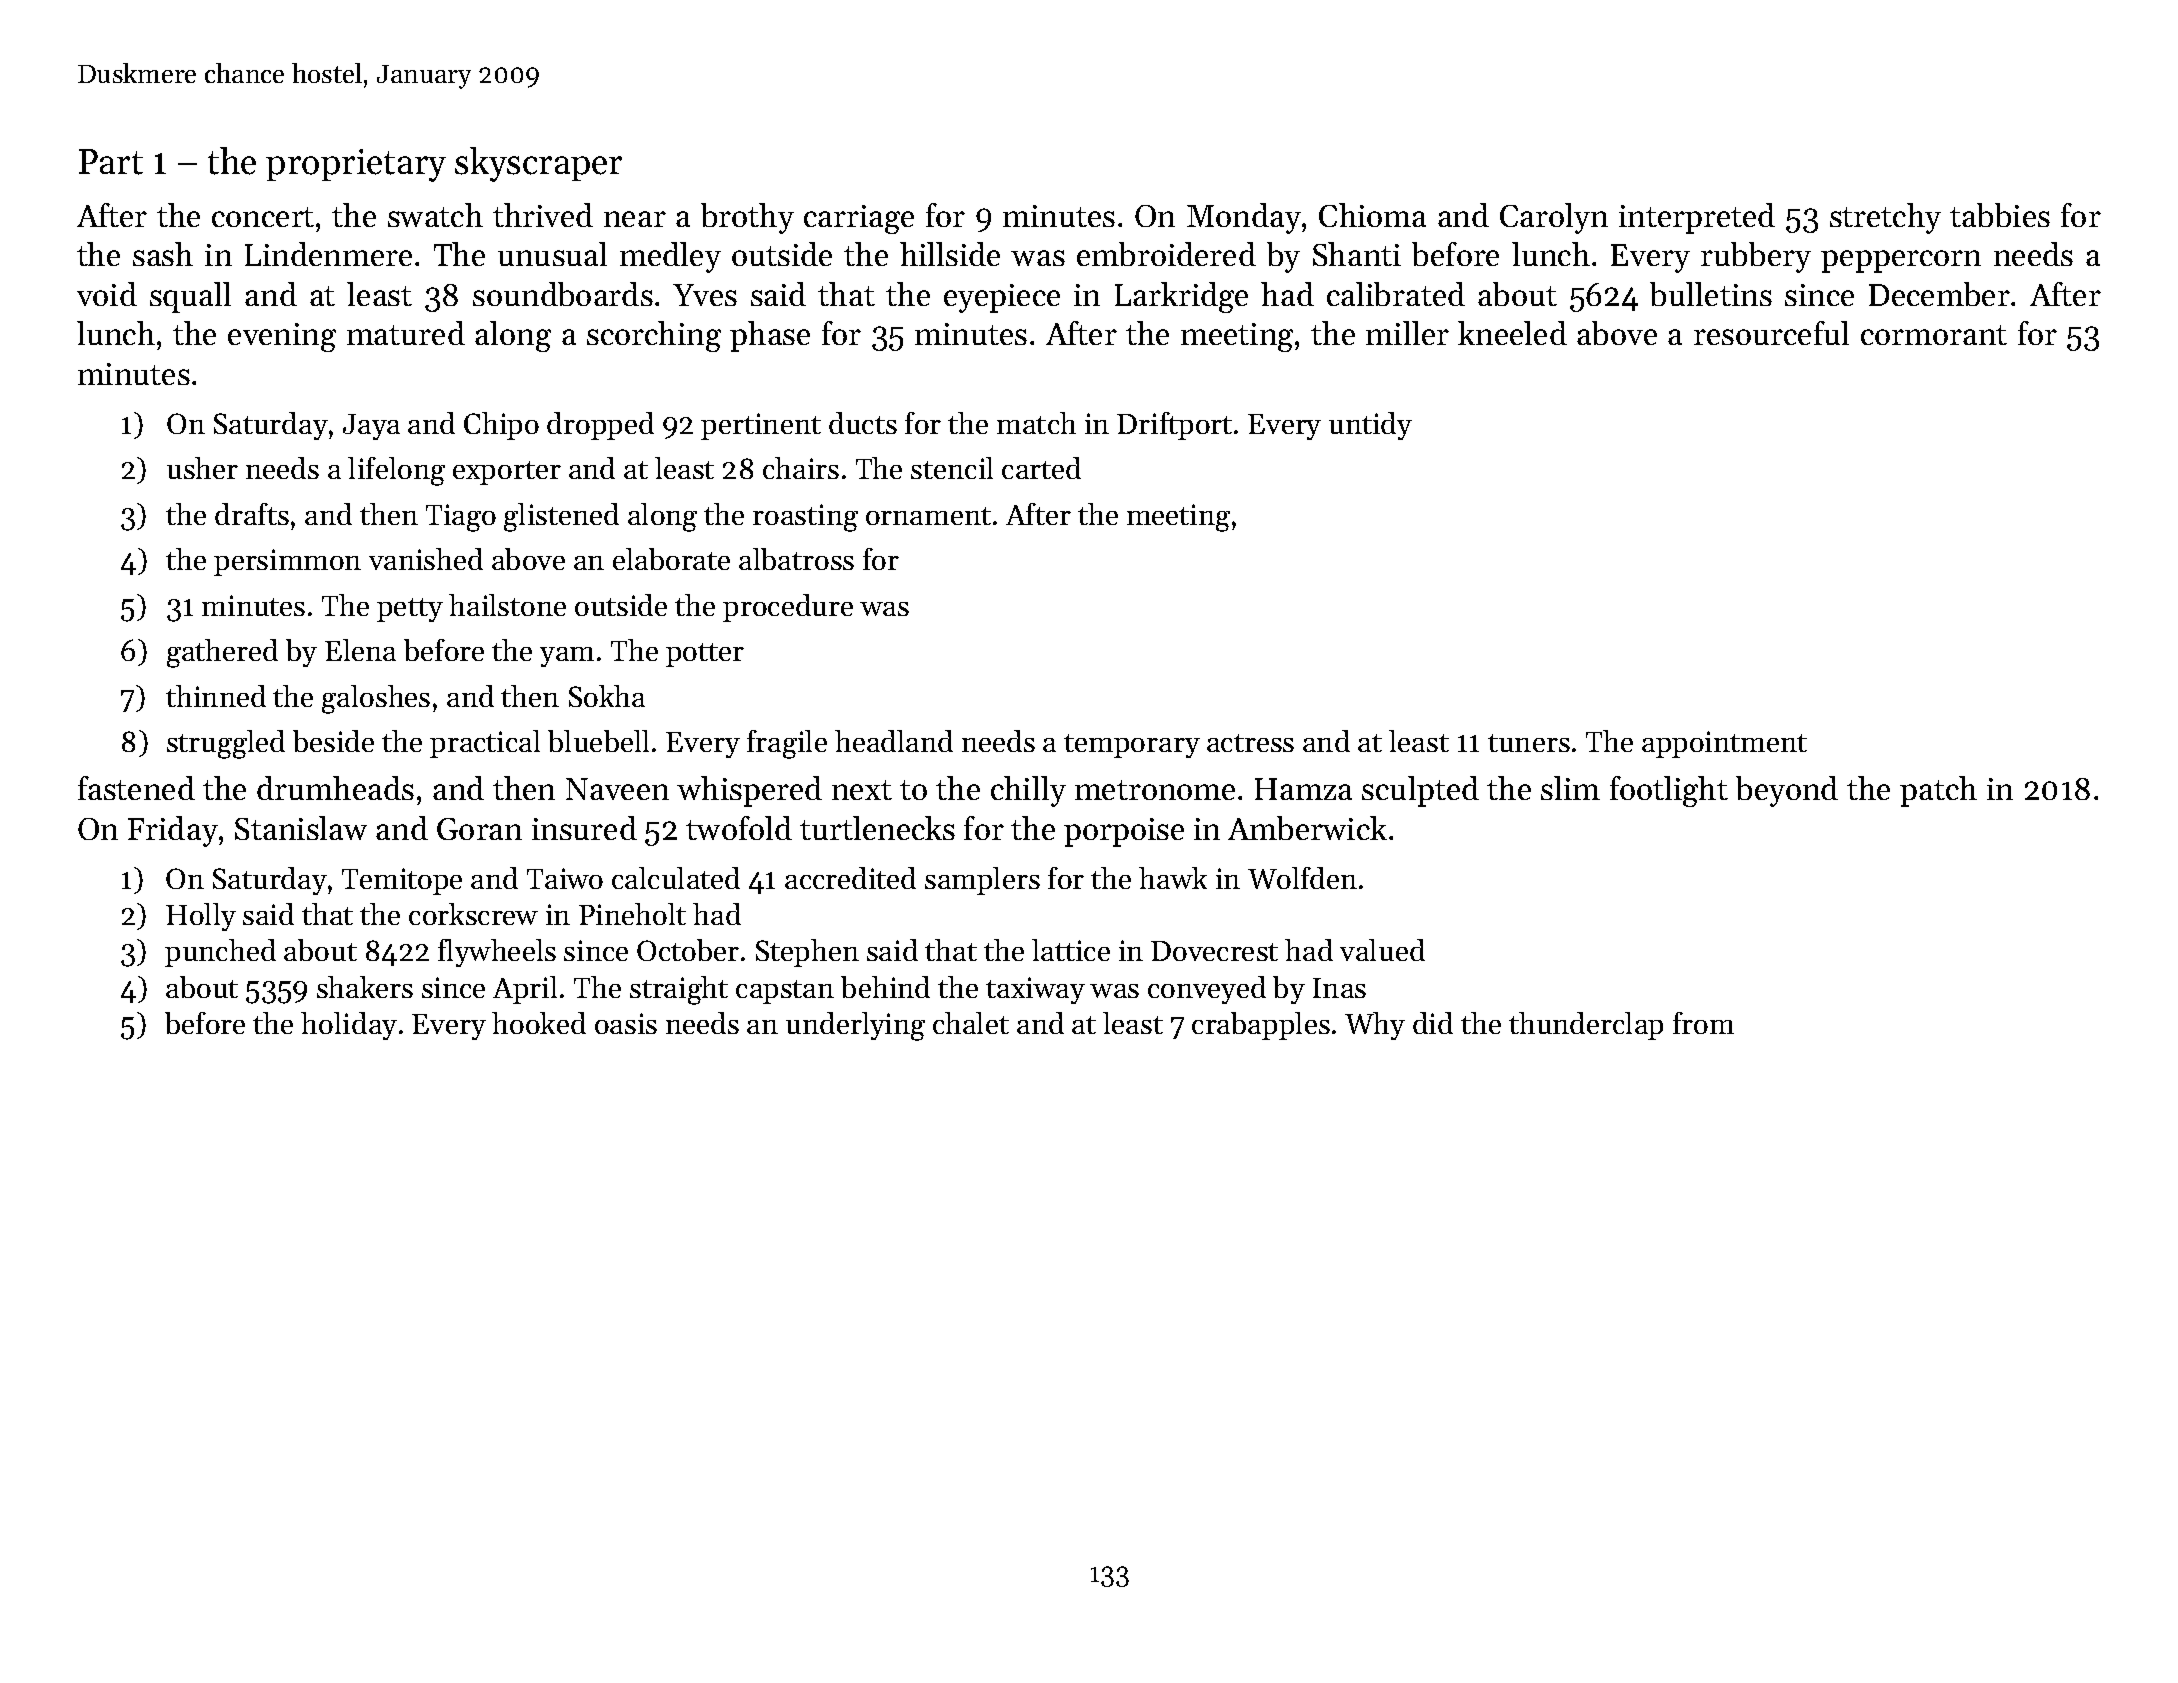 The image size is (2178, 1683). What do you see at coordinates (220, 953) in the page?
I see `punched` at bounding box center [220, 953].
